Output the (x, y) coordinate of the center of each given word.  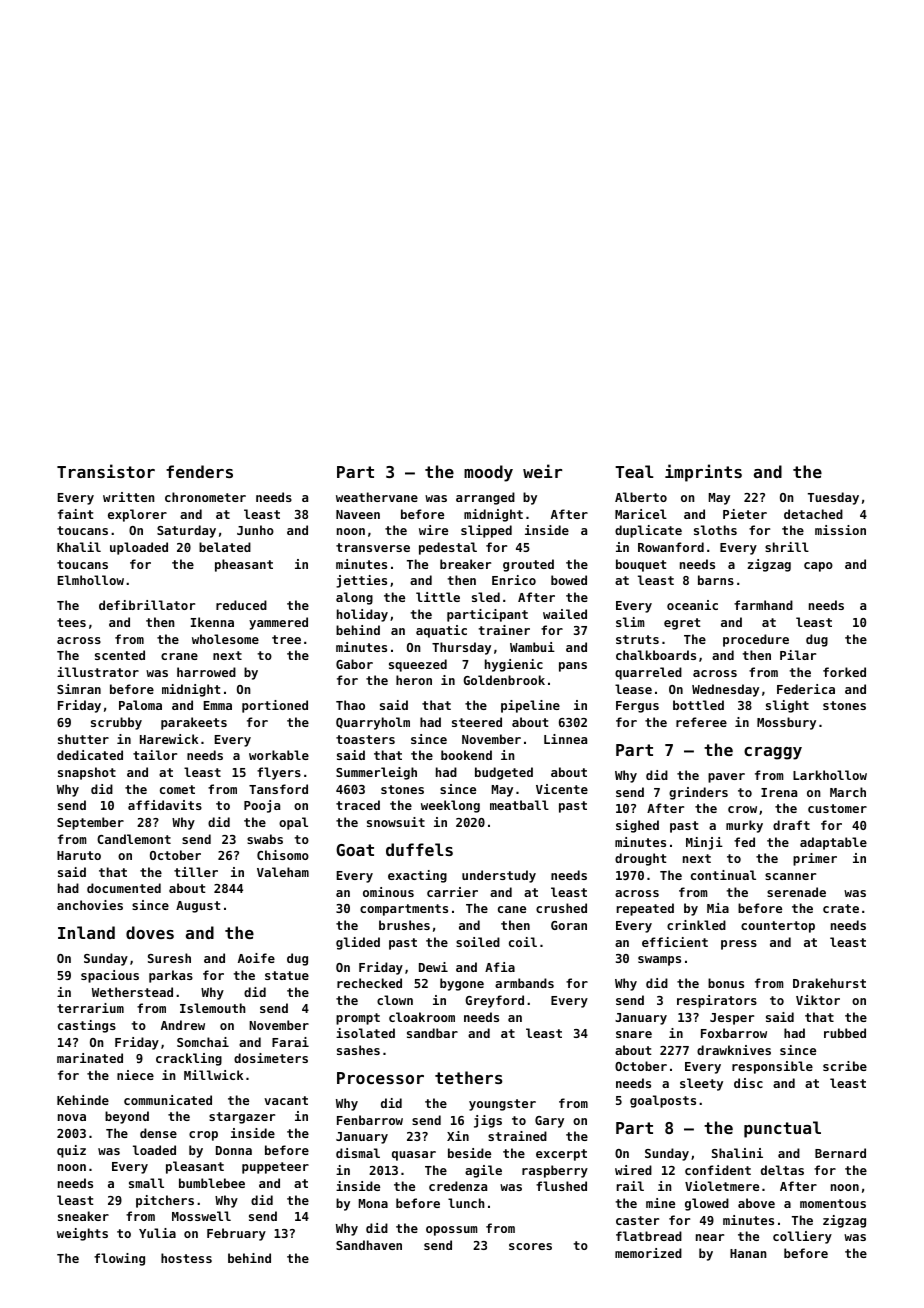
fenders (199, 471)
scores (530, 1246)
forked (844, 672)
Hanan (748, 1253)
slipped (486, 531)
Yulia (157, 1233)
